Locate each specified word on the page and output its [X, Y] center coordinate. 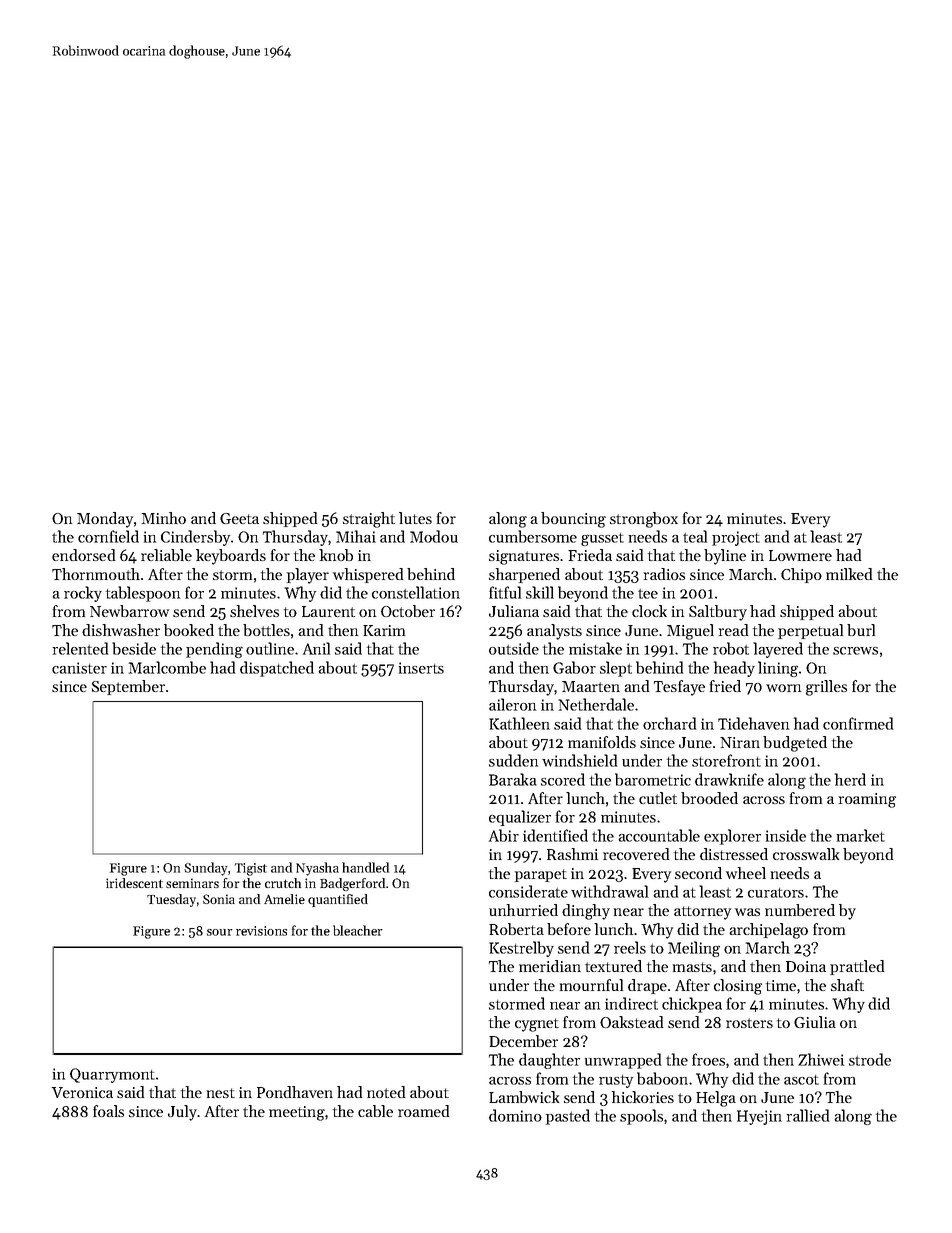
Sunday [206, 869]
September [128, 687]
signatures [524, 557]
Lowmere [800, 555]
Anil [316, 648]
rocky [83, 594]
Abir [504, 835]
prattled [857, 967]
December [523, 1041]
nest [221, 1093]
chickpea [692, 1005]
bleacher [357, 930]
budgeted [795, 744]
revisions [261, 931]
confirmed [858, 723]
